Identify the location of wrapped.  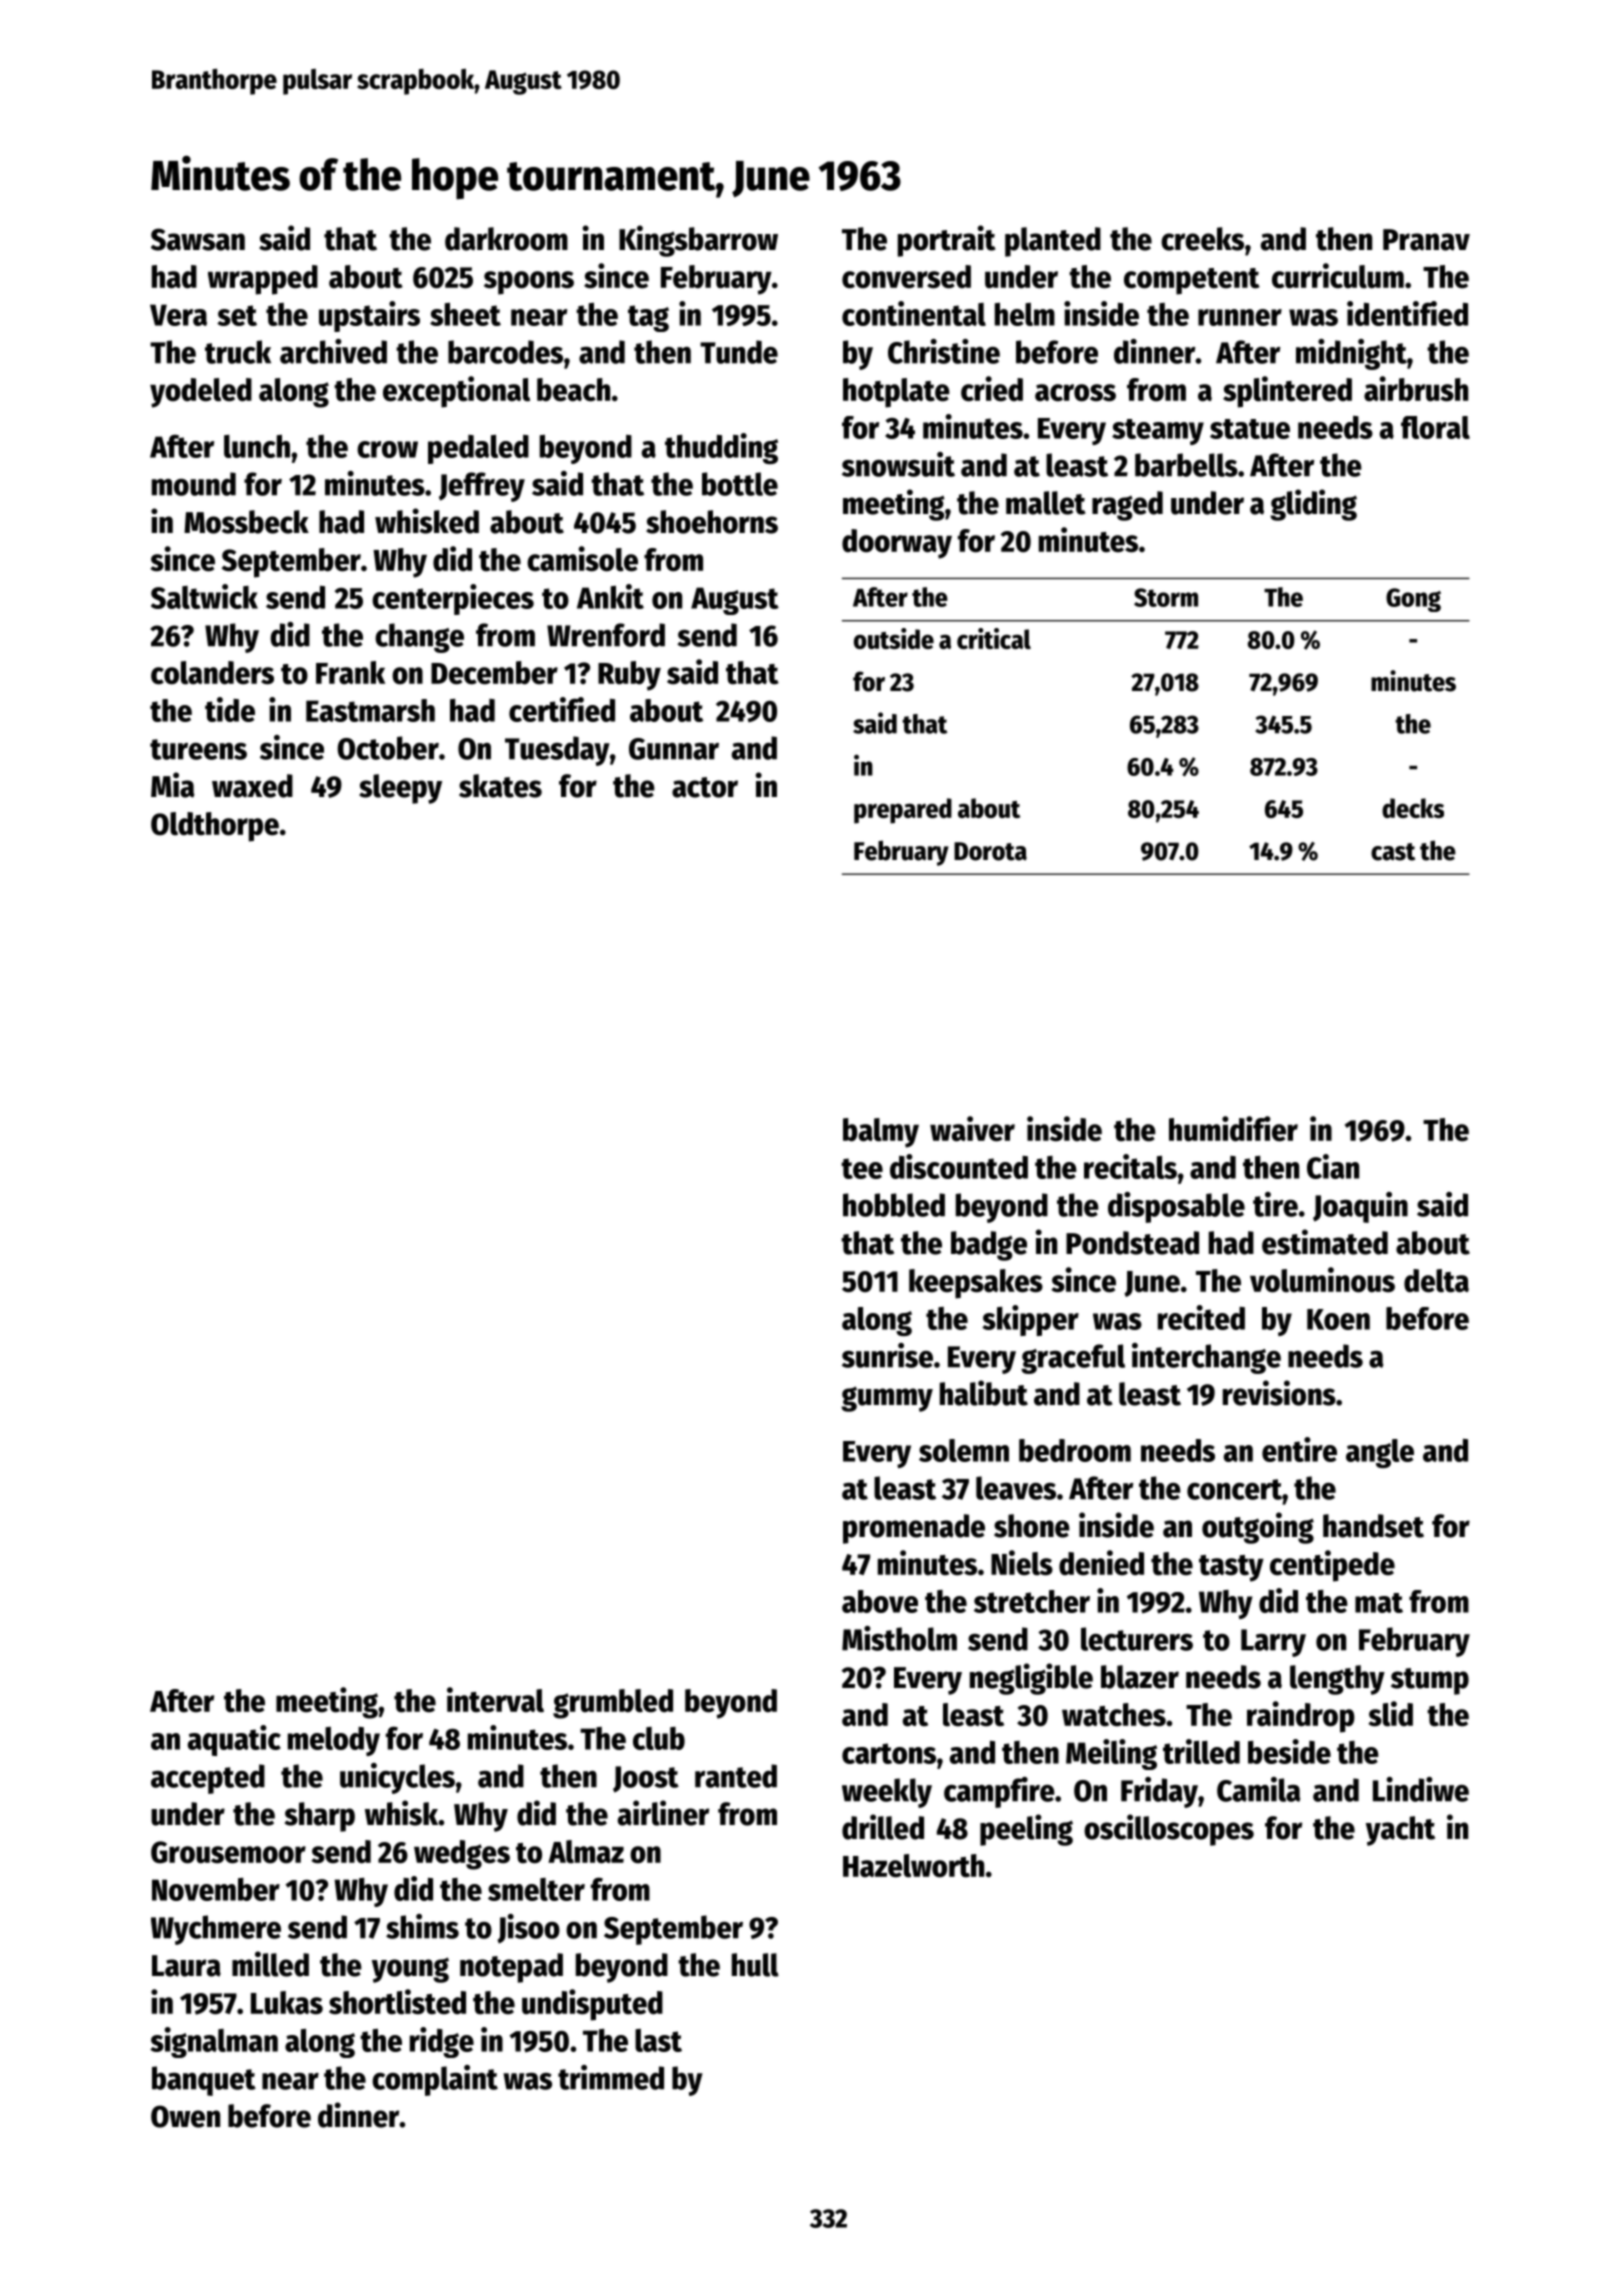
(263, 280).
